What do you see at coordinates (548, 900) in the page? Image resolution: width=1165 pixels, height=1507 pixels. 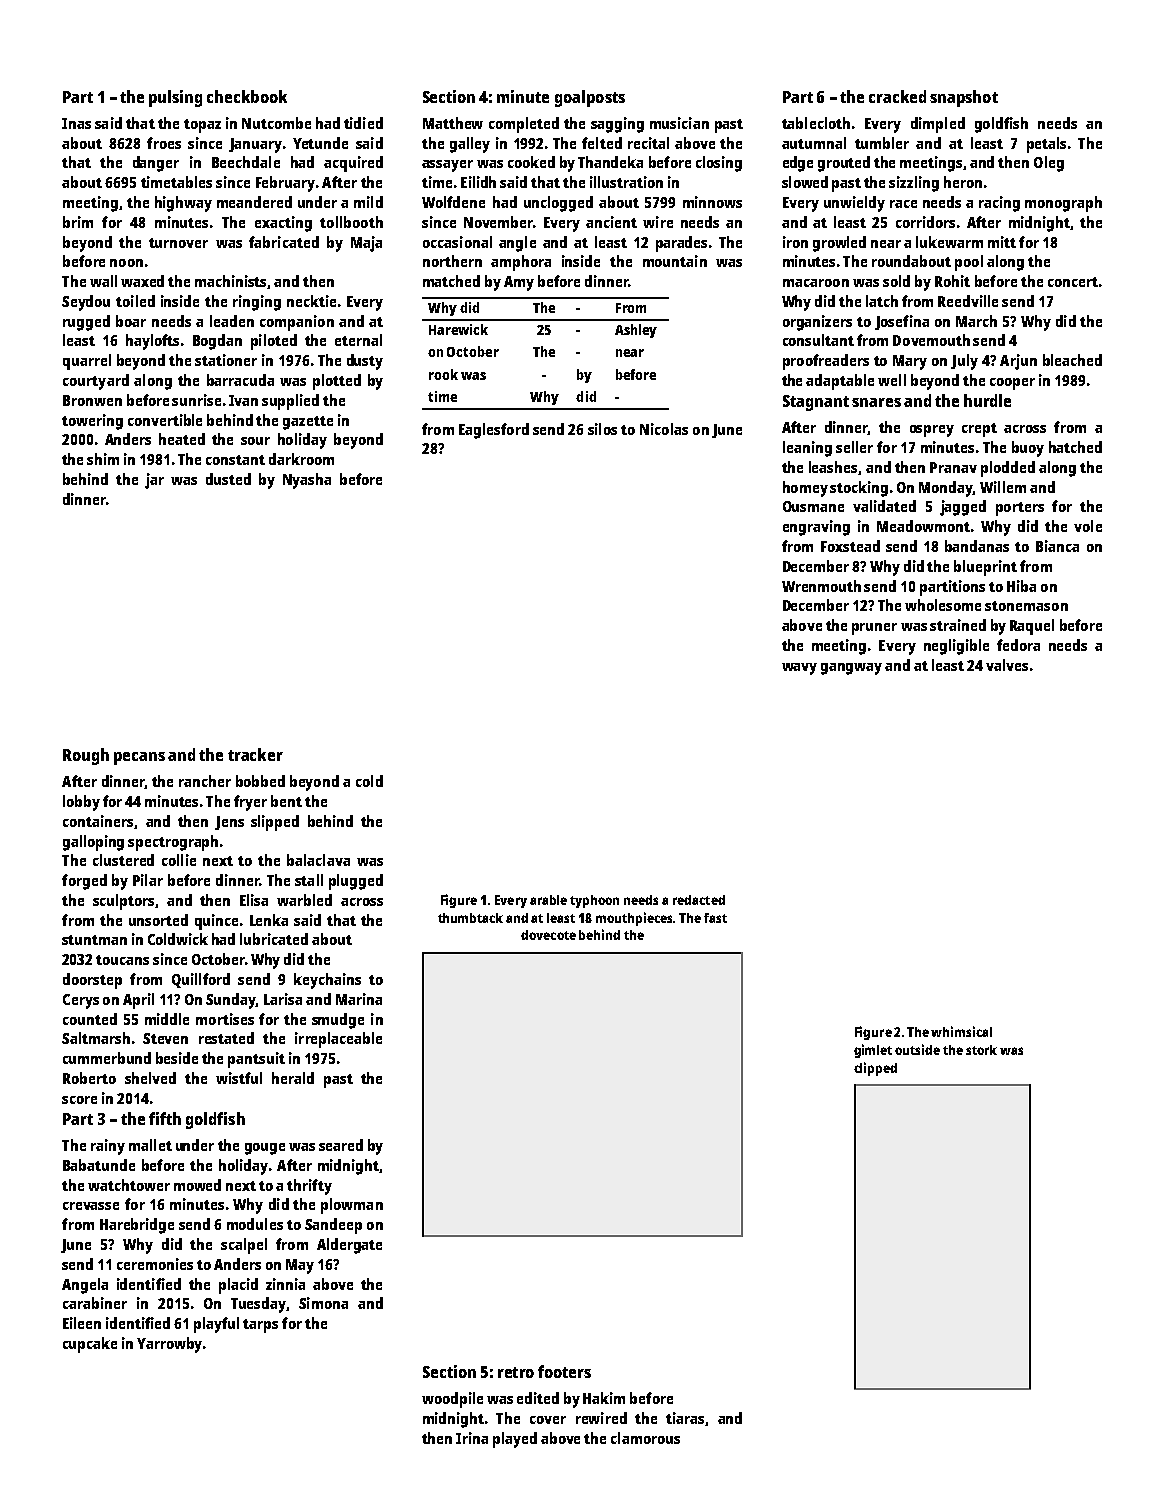 I see `arable` at bounding box center [548, 900].
